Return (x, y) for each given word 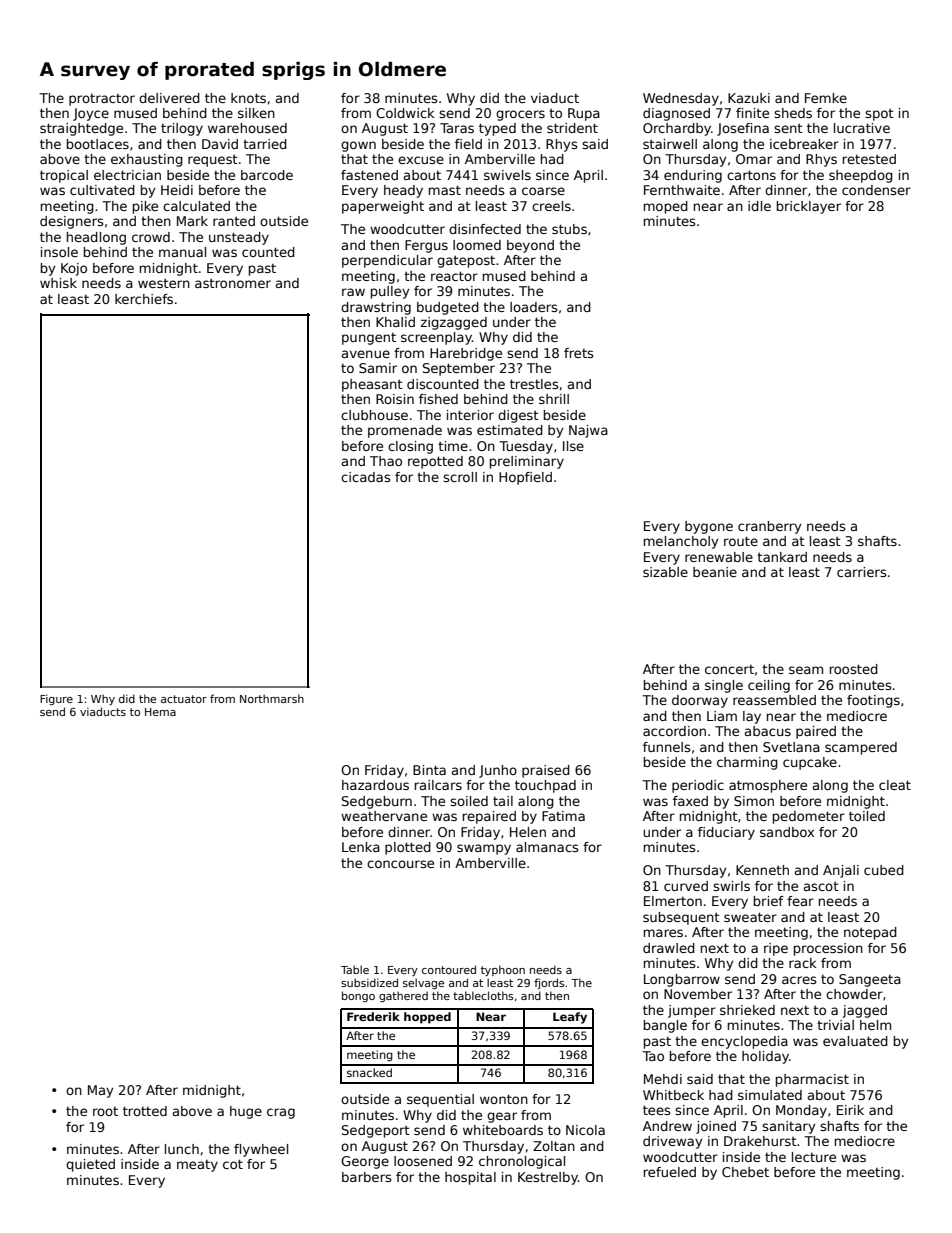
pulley (390, 292)
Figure (56, 699)
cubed (884, 870)
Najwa (588, 431)
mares (663, 933)
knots (248, 98)
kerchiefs (144, 299)
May (100, 1091)
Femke (826, 98)
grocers (520, 115)
